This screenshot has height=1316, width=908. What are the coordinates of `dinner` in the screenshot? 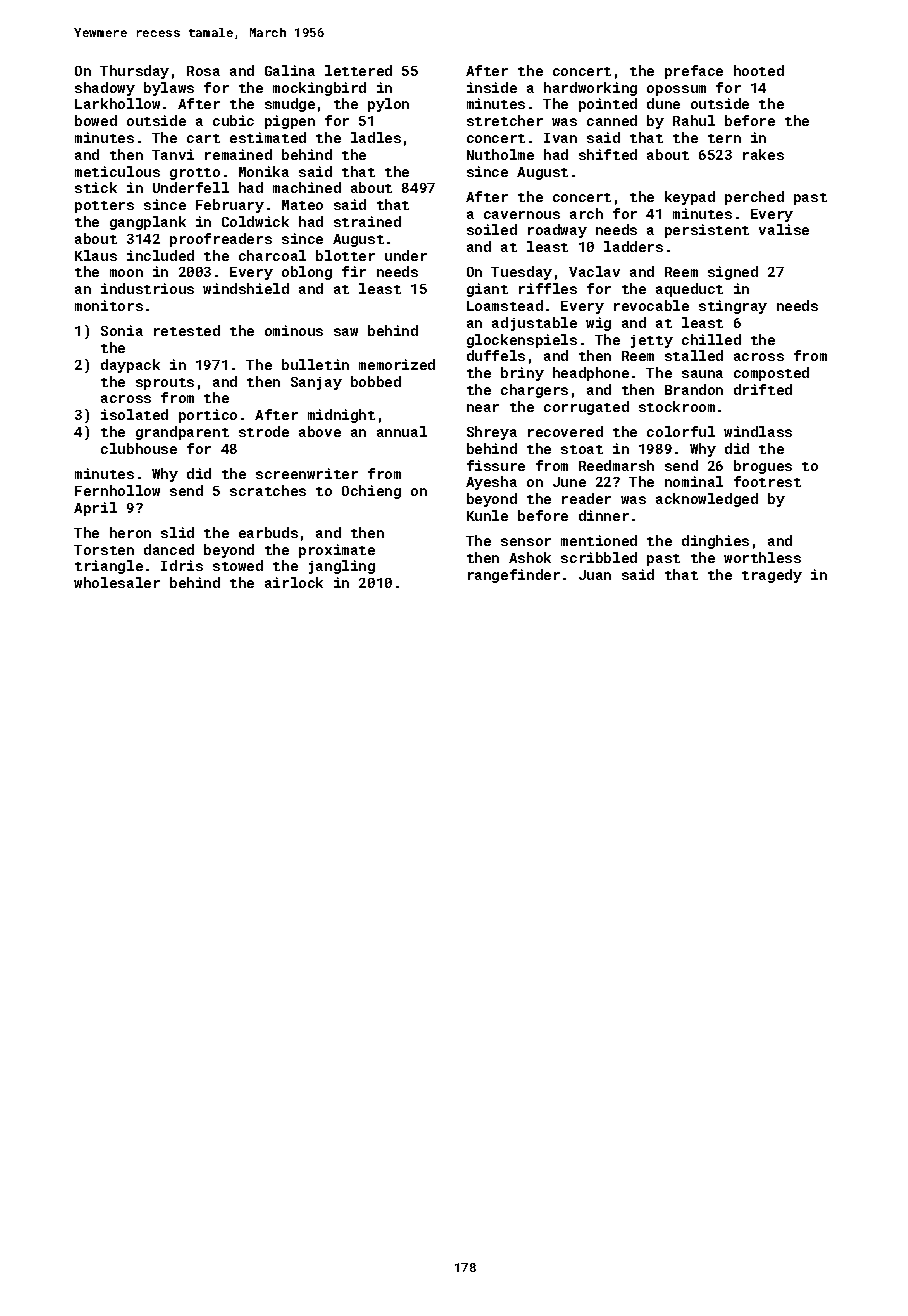 It's located at (604, 515).
